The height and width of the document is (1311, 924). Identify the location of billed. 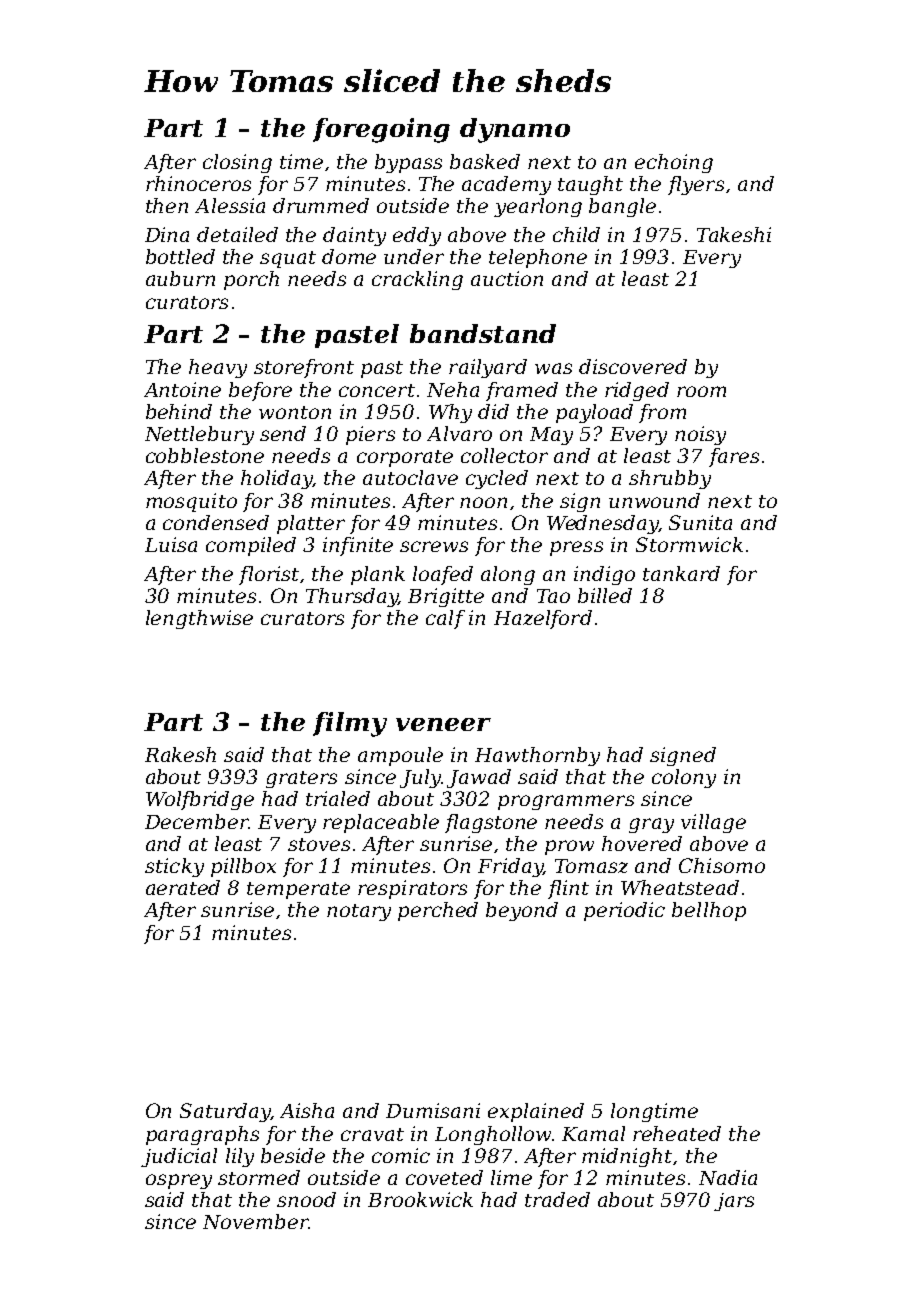
(605, 595).
